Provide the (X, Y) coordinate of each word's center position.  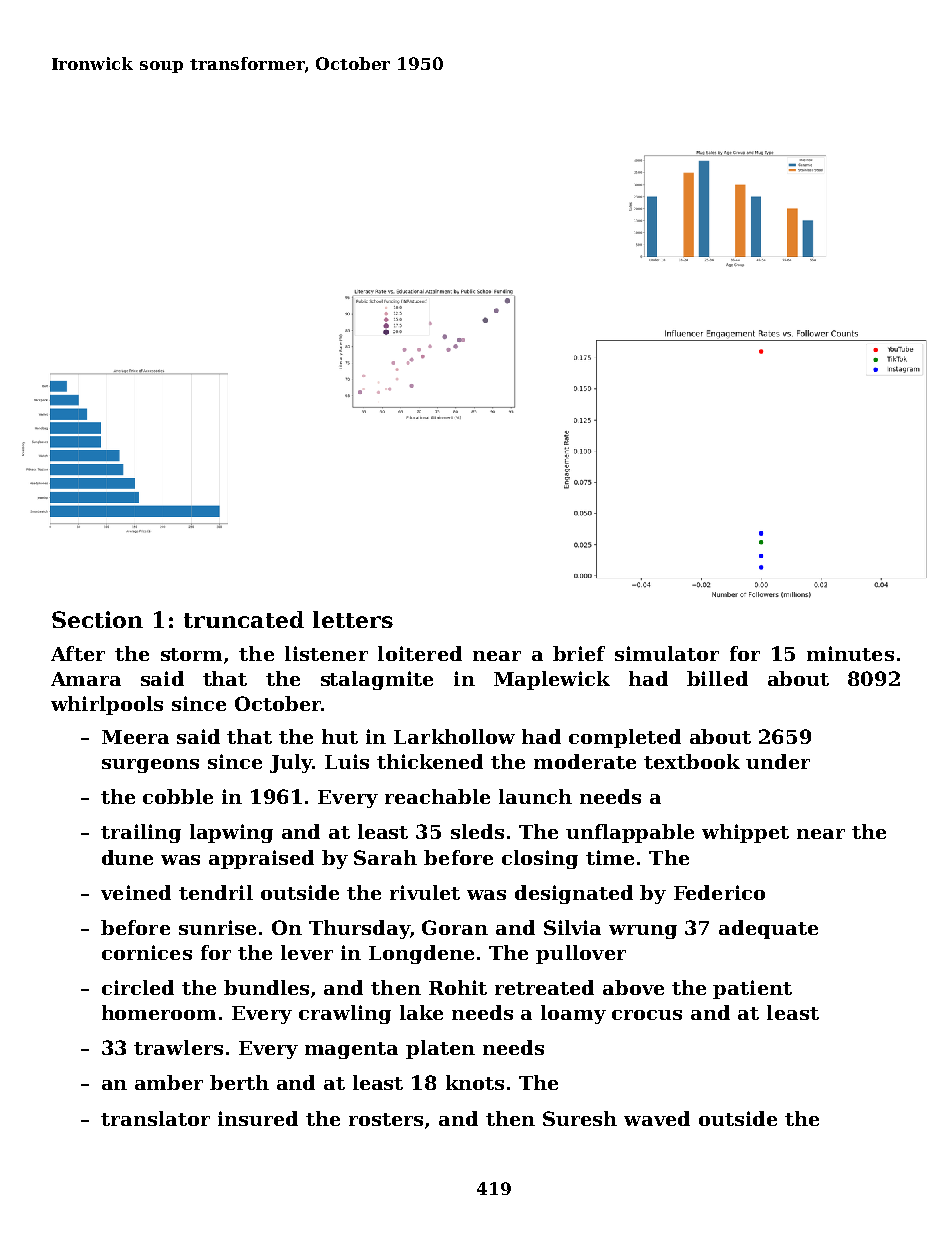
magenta (351, 1050)
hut (340, 736)
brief (579, 653)
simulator (667, 653)
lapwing (231, 833)
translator (155, 1118)
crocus (647, 1015)
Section (97, 619)
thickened (430, 761)
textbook (692, 761)
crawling (345, 1014)
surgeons (150, 766)
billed (717, 678)
